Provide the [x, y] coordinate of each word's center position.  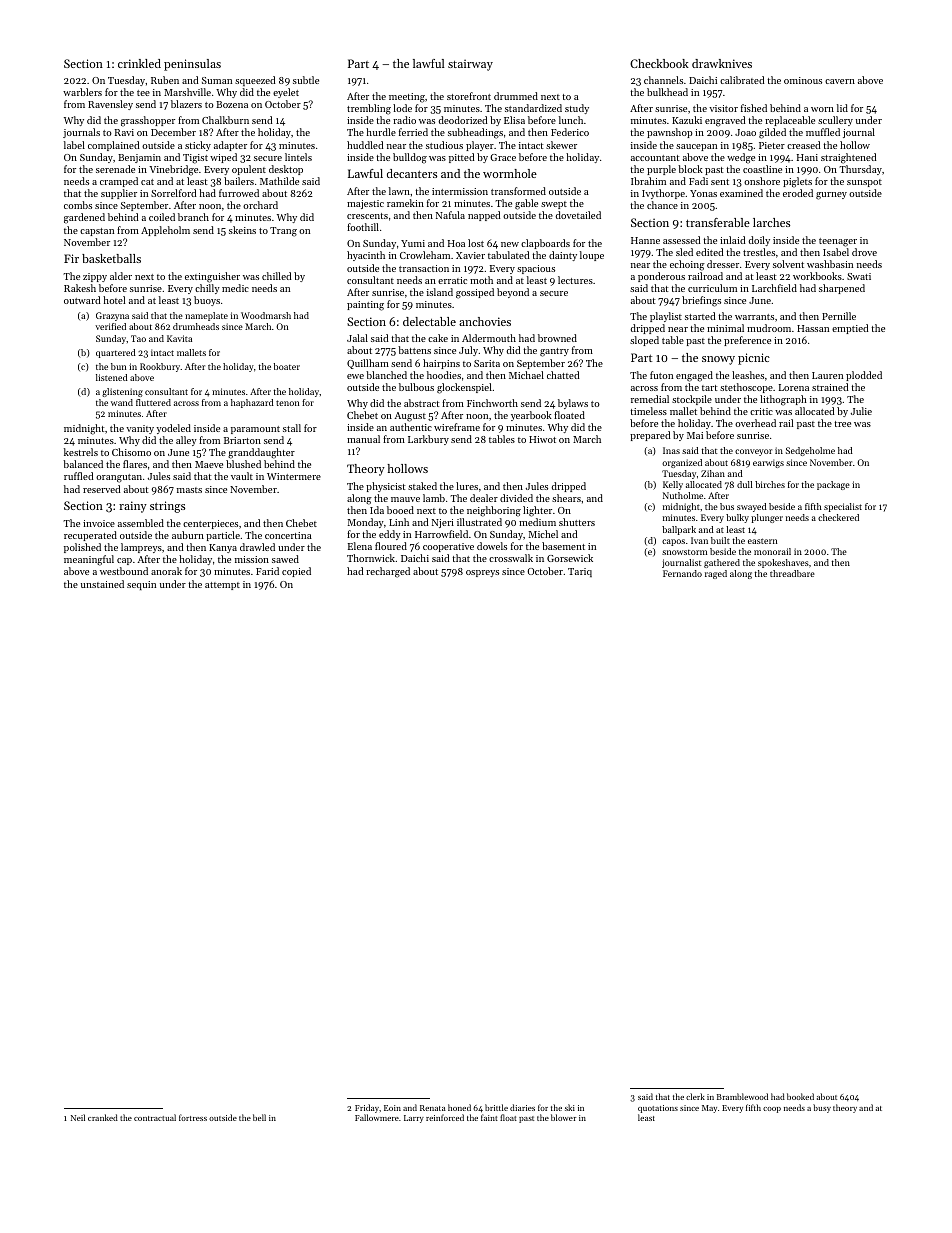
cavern [840, 81]
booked [800, 1096]
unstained [102, 584]
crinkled [139, 63]
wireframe [457, 427]
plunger [767, 518]
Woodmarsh [266, 315]
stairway [470, 65]
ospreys [482, 573]
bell [259, 1117]
